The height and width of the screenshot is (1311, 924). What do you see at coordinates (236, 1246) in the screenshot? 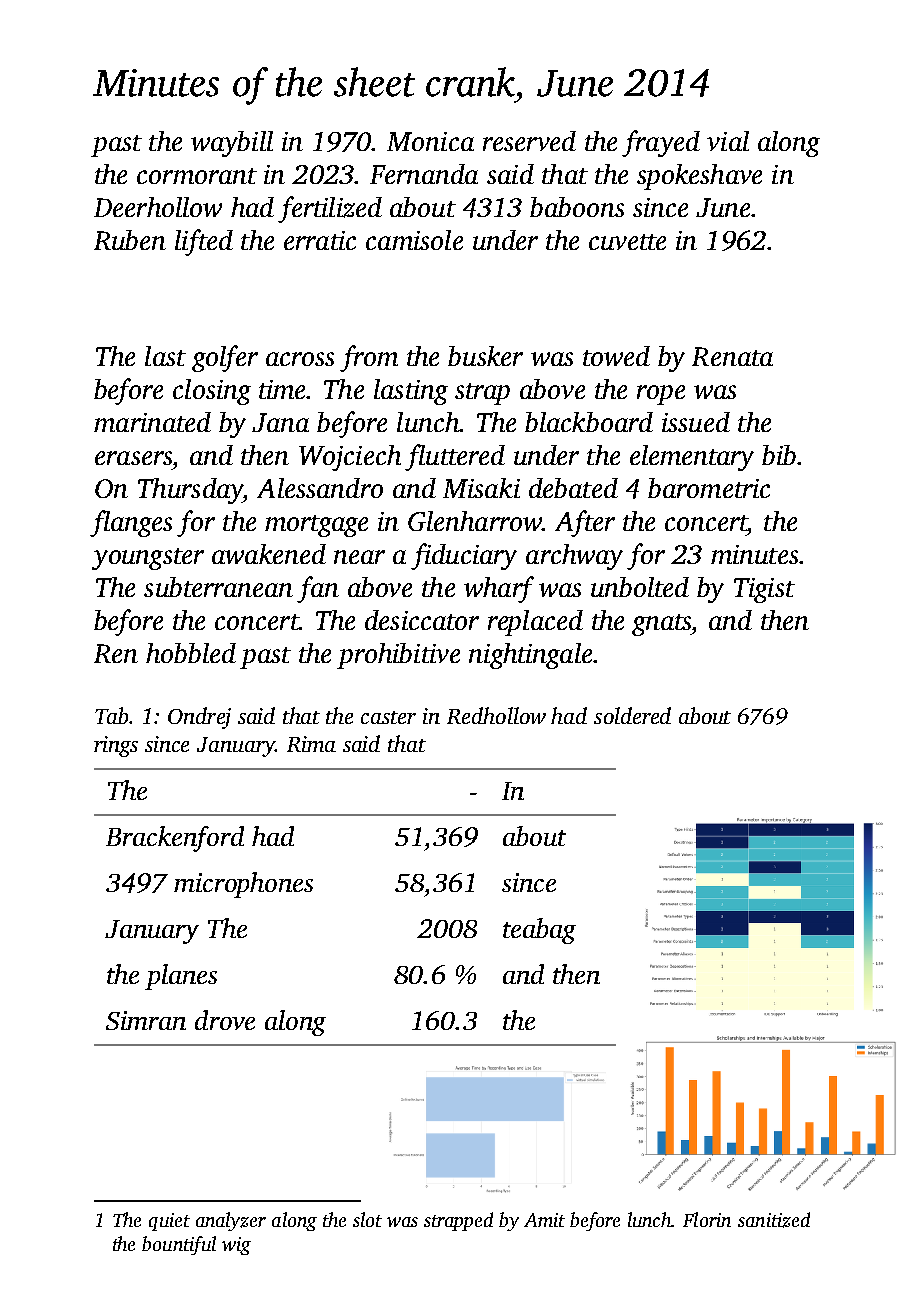
I see `wig` at bounding box center [236, 1246].
